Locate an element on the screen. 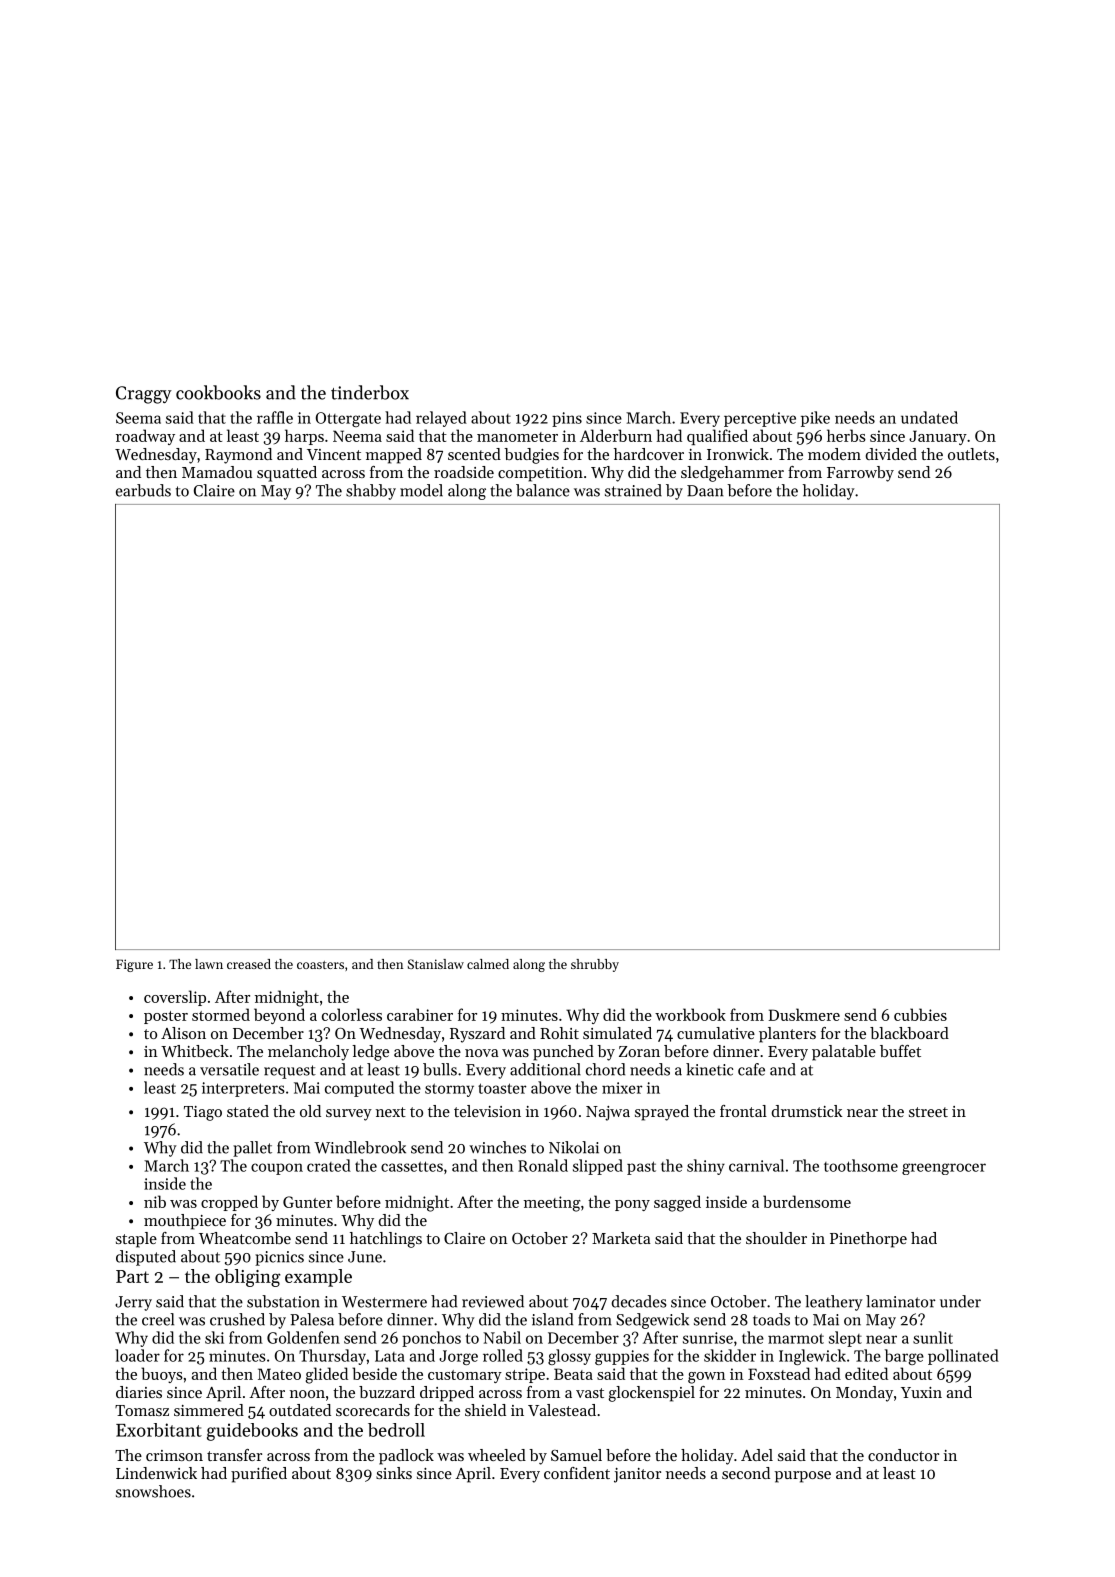 Image resolution: width=1115 pixels, height=1577 pixels. Daan is located at coordinates (705, 491).
